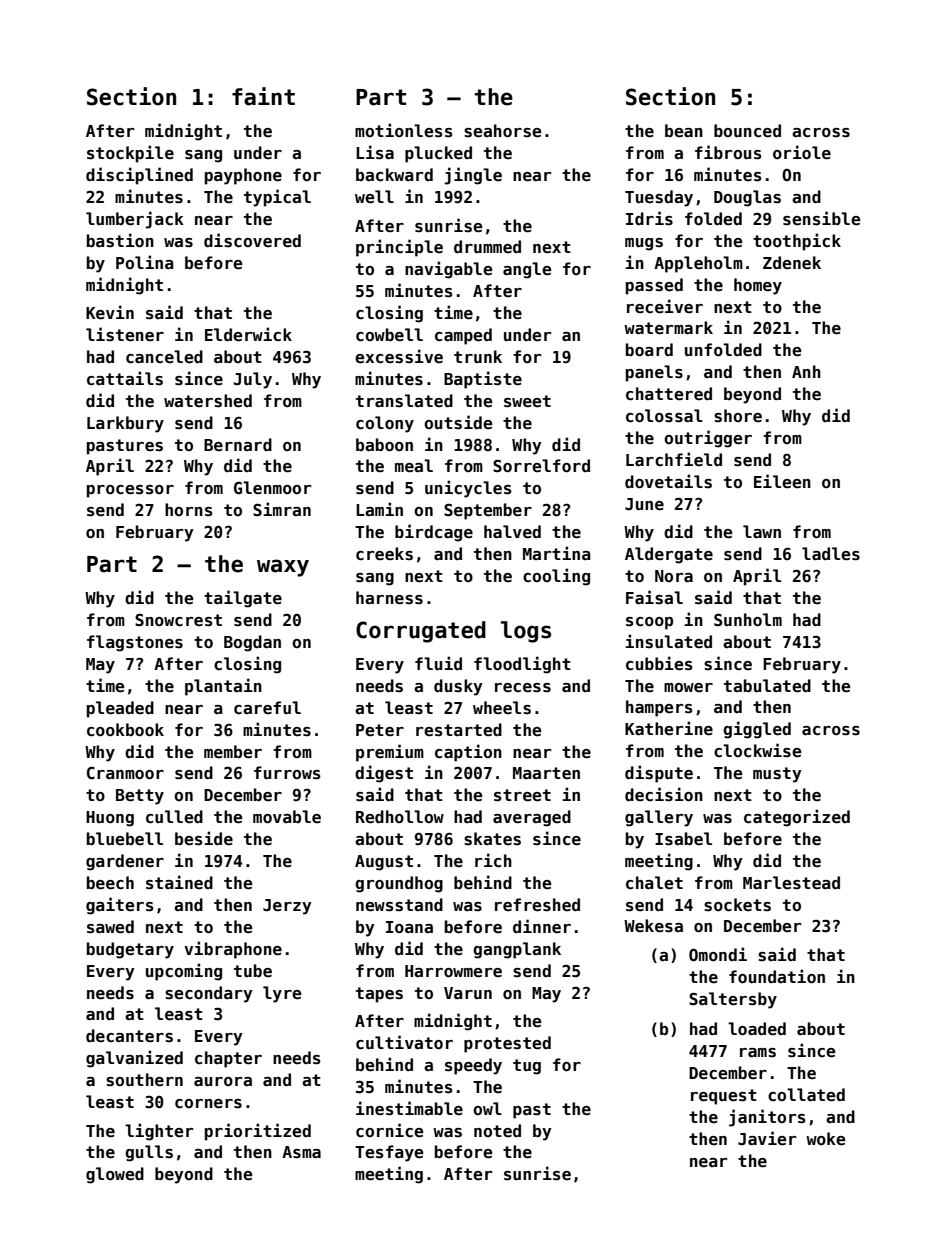  I want to click on motionless, so click(404, 130).
